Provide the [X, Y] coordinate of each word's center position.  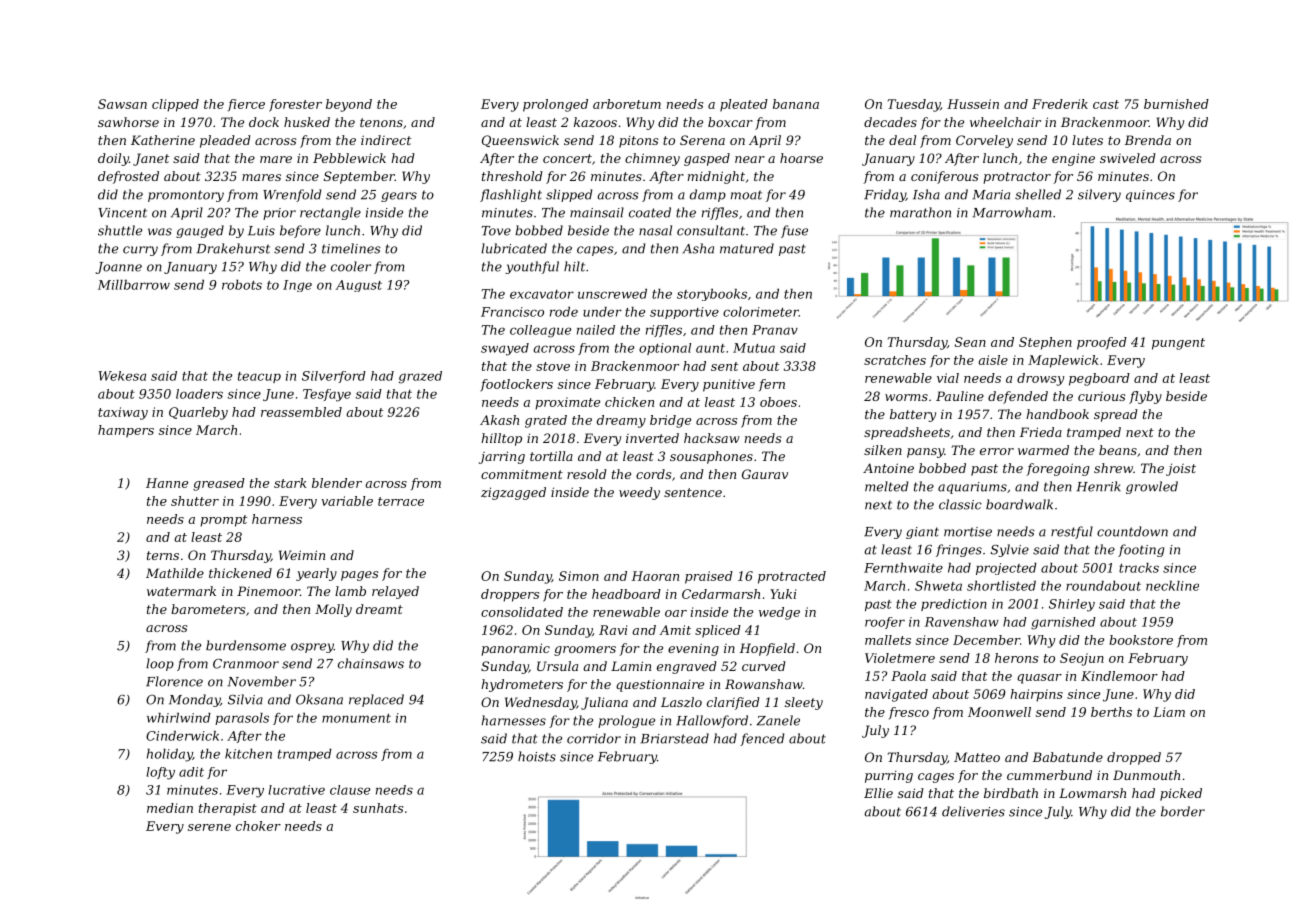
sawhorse [128, 122]
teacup [259, 377]
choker [258, 826]
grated [546, 421]
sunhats [378, 808]
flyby [1145, 397]
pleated [744, 105]
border [1183, 811]
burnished [1176, 104]
